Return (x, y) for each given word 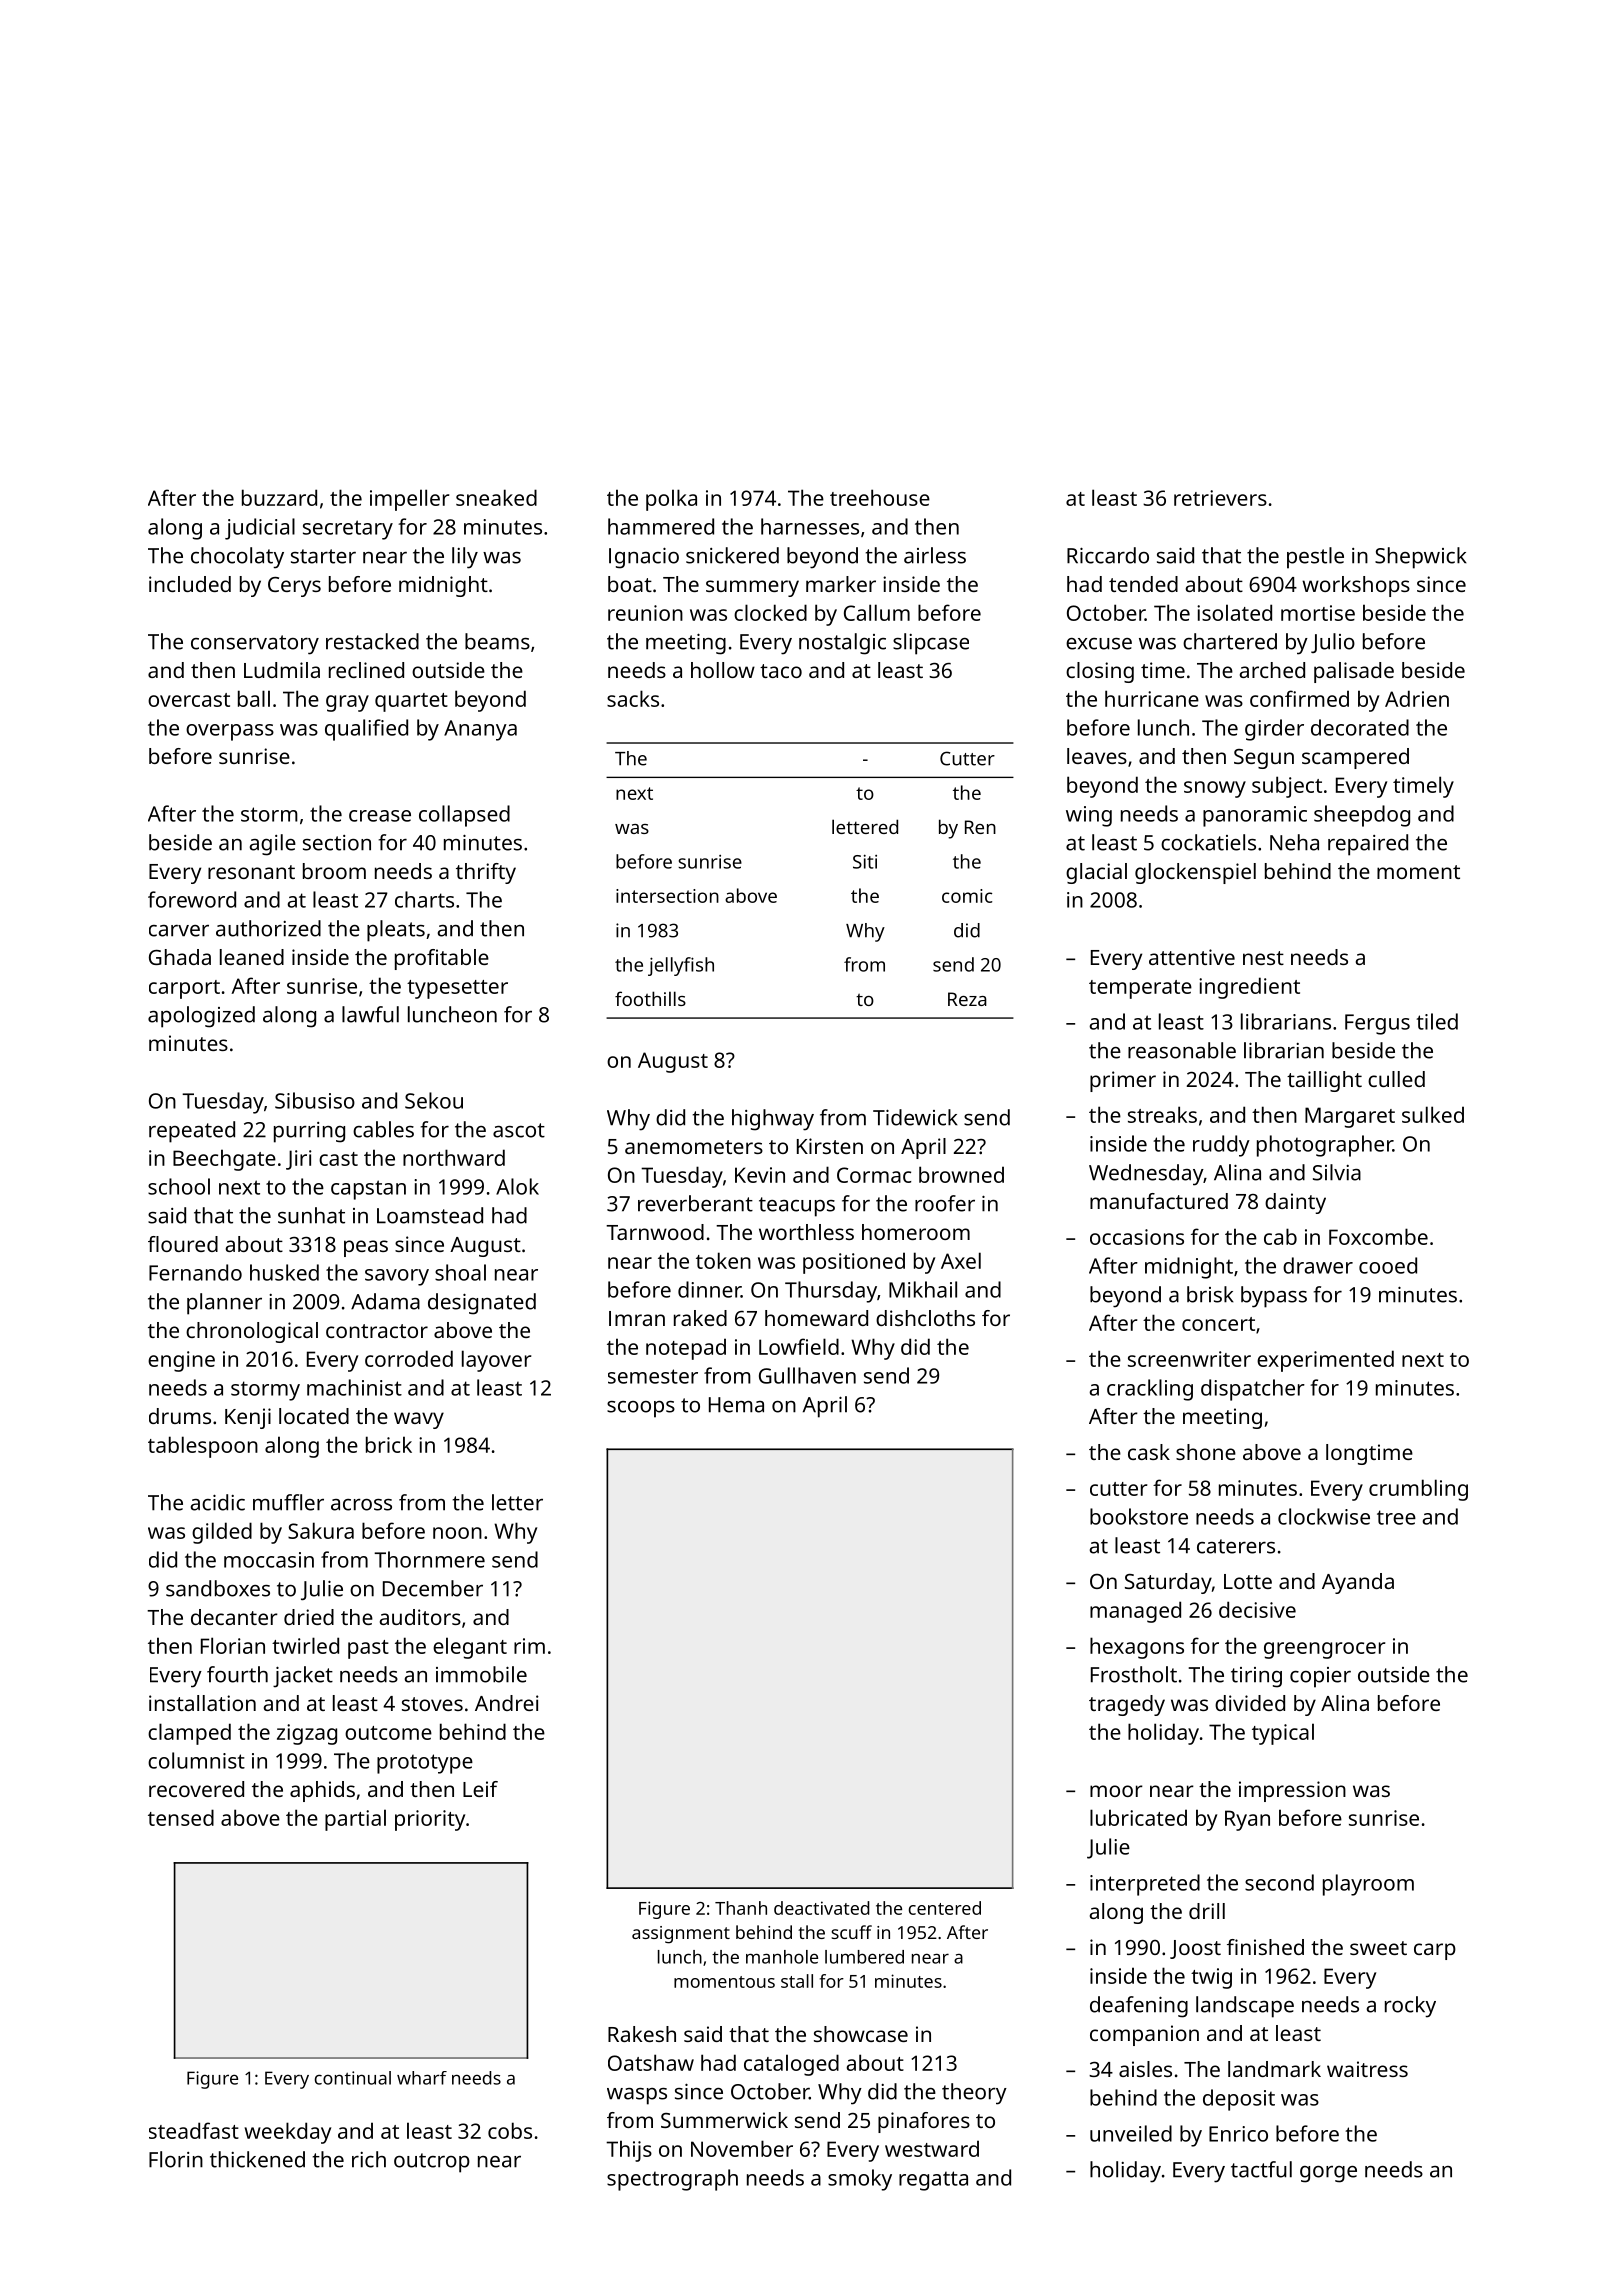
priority (430, 1820)
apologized (201, 1017)
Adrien (1417, 698)
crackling (1150, 1390)
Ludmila (282, 670)
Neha (1294, 842)
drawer (1318, 1265)
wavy (419, 1420)
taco (781, 671)
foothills (650, 998)
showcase (861, 2034)
